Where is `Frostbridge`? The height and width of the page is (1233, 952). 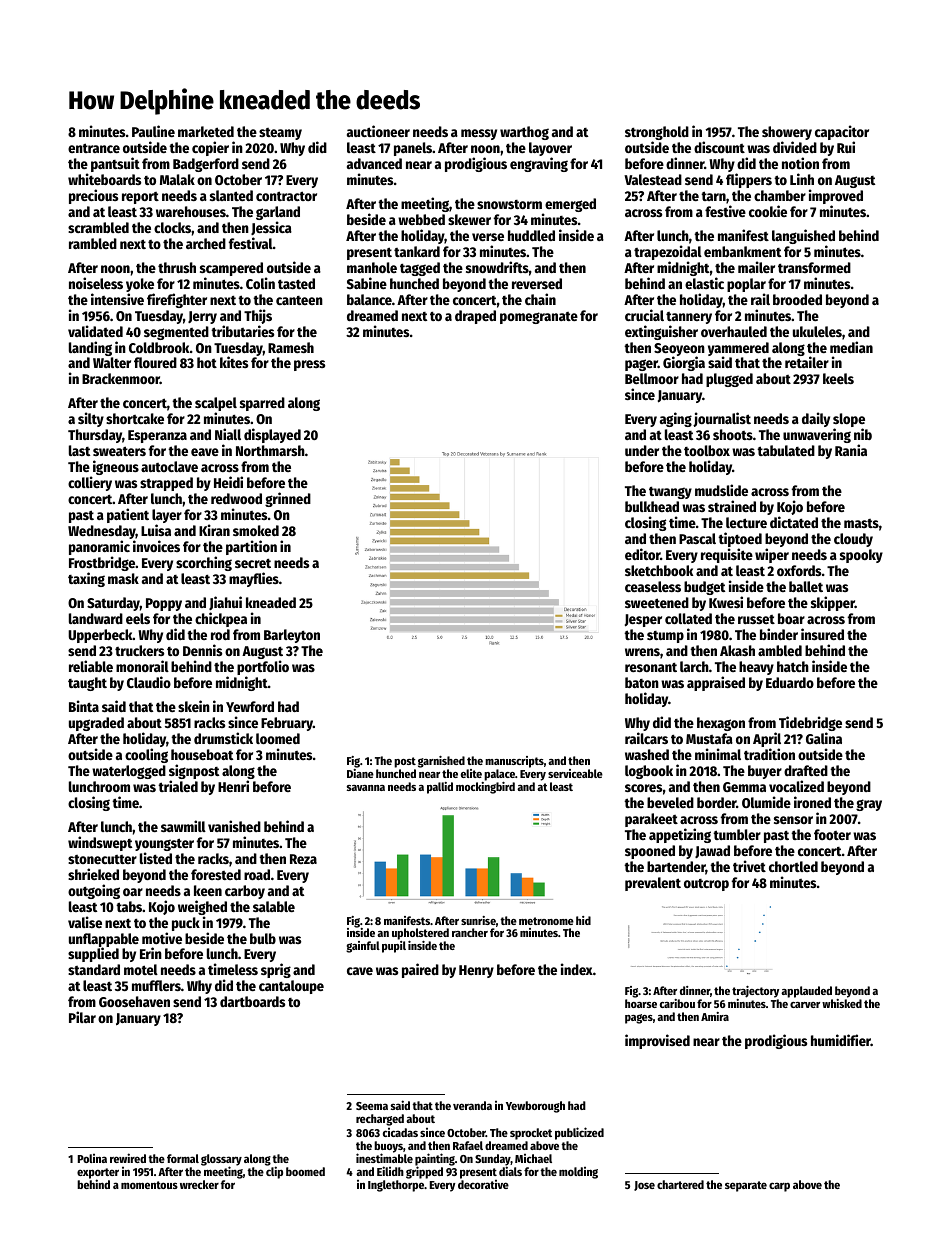 Frostbridge is located at coordinates (102, 563).
